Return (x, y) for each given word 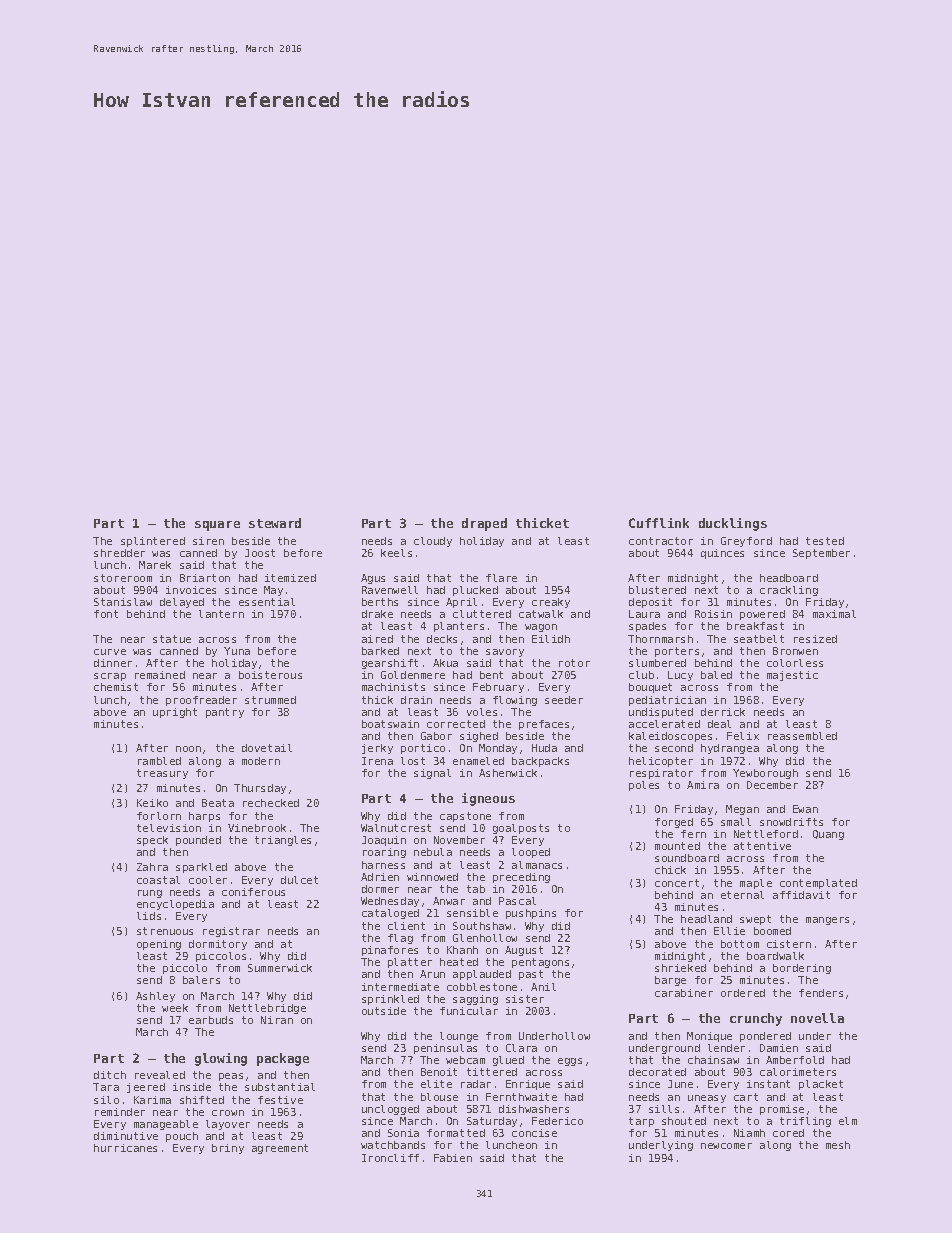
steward (275, 523)
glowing (221, 1059)
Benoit (439, 1072)
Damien (779, 1048)
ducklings (733, 524)
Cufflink (659, 523)
